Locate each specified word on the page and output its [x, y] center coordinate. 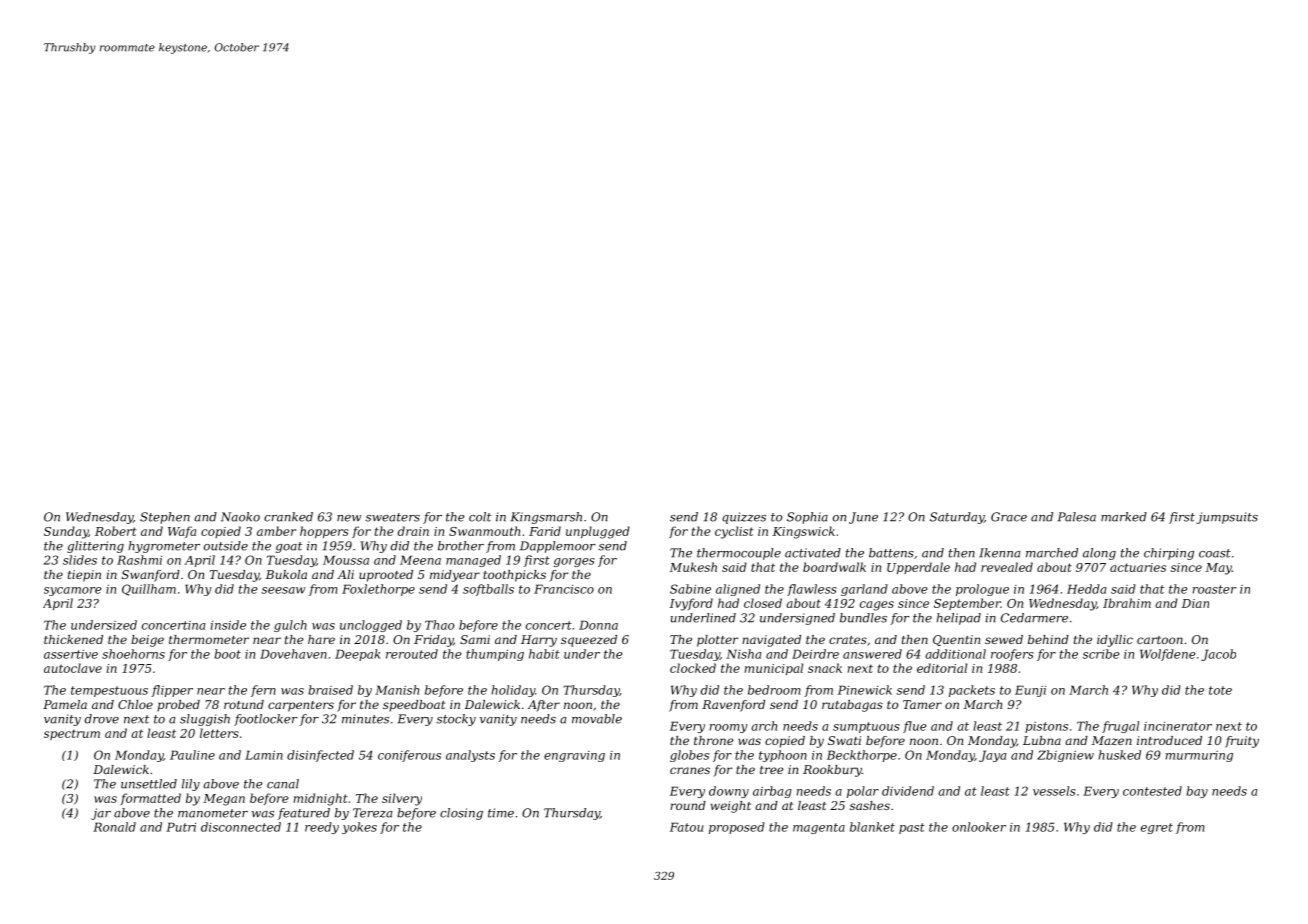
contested [1152, 791]
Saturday [957, 518]
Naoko [240, 517]
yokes [359, 828]
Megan [224, 800]
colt [480, 517]
